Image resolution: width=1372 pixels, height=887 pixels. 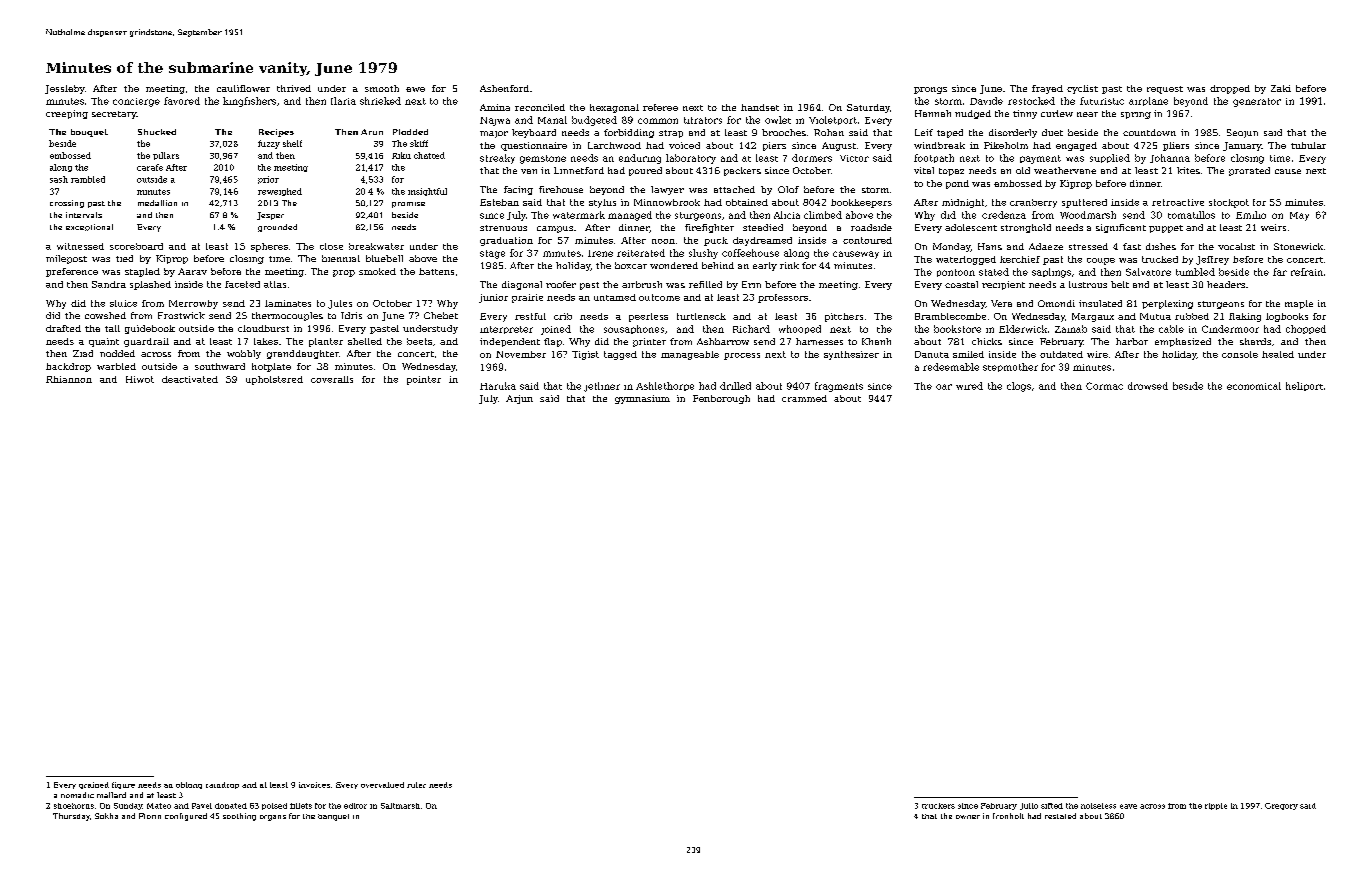 I want to click on refrain, so click(x=1307, y=272).
